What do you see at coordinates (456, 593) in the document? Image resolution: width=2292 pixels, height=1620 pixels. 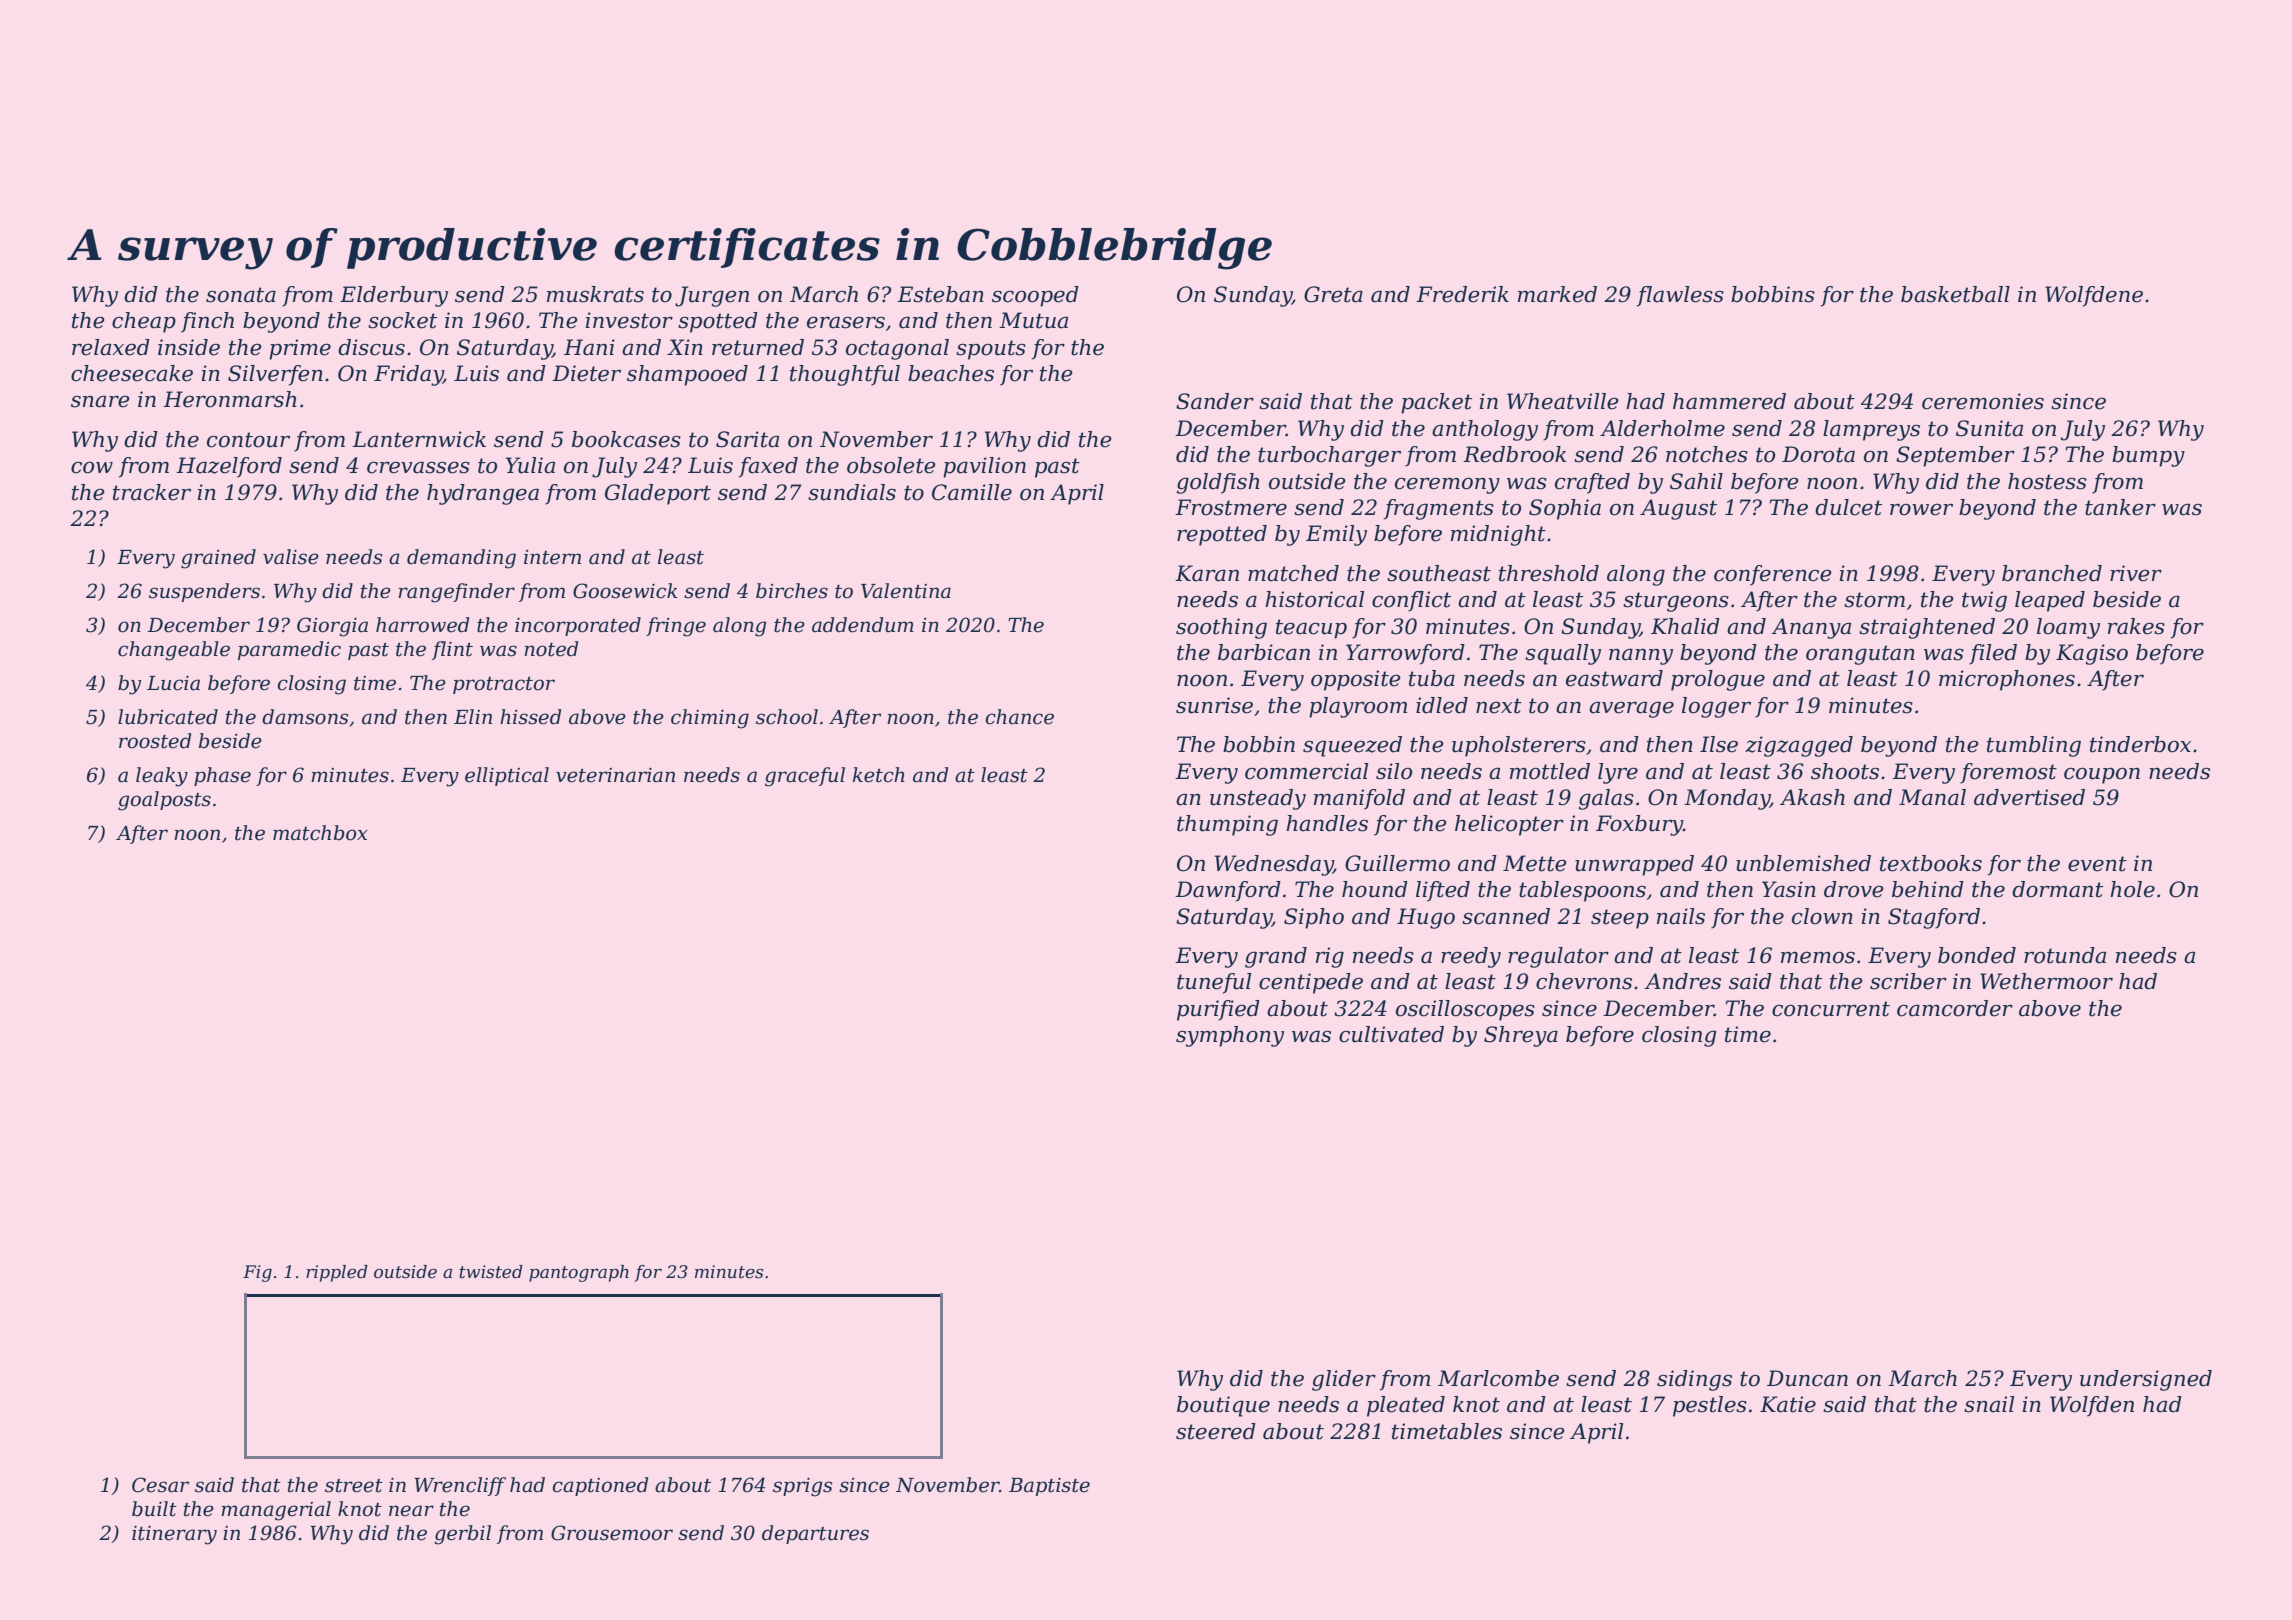 I see `rangefinder` at bounding box center [456, 593].
